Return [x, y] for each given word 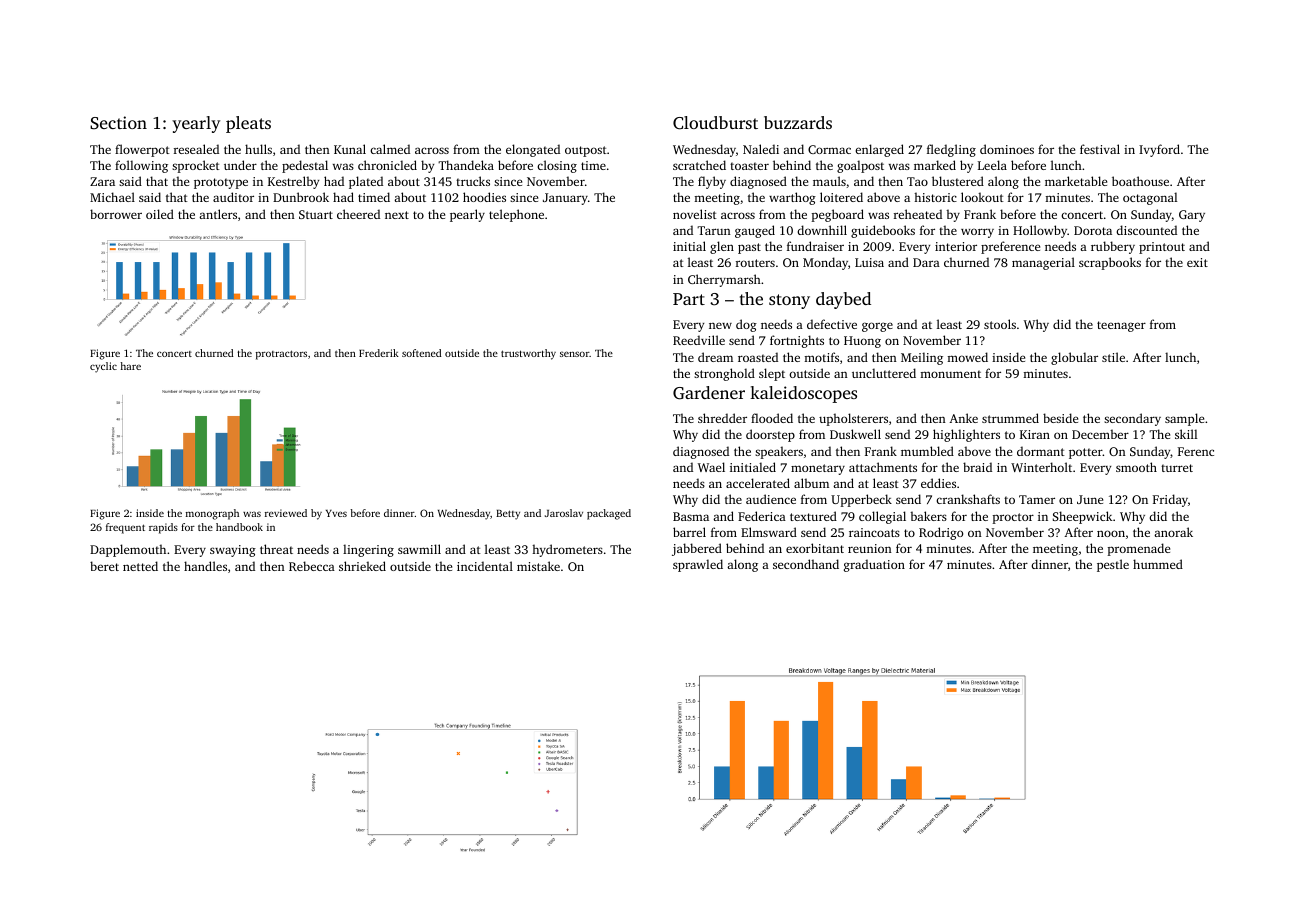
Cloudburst [715, 123]
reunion [870, 548]
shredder [722, 418]
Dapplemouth [128, 550]
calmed [390, 149]
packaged [609, 514]
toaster [749, 166]
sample [1184, 419]
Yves [336, 513]
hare [130, 366]
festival [1100, 149]
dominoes [1007, 149]
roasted [758, 357]
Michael [112, 197]
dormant [1041, 451]
